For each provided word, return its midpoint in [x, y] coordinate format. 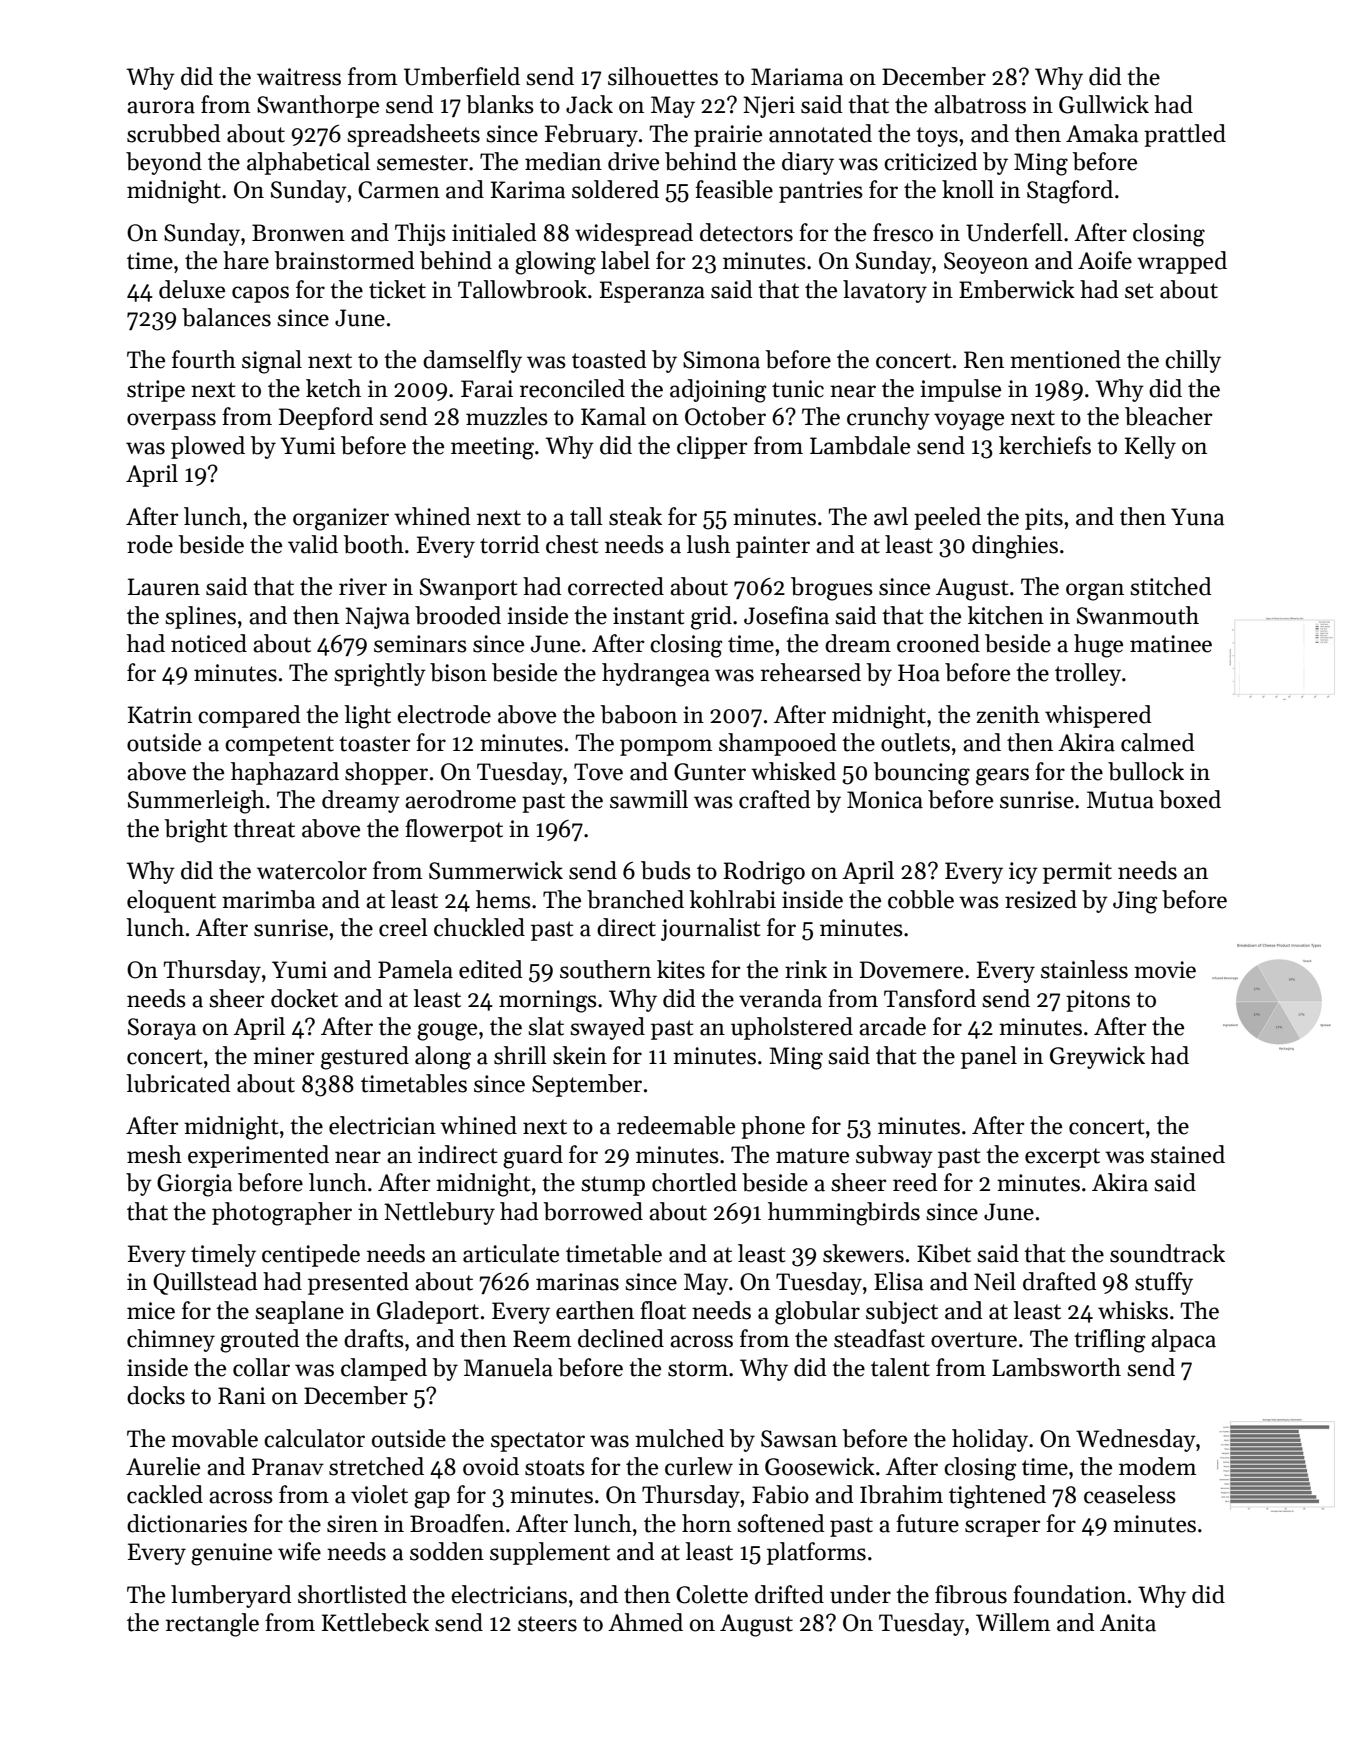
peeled [947, 518]
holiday [990, 1440]
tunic [798, 389]
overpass [171, 421]
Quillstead [205, 1283]
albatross [980, 104]
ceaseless [1130, 1494]
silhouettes [663, 76]
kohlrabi [733, 899]
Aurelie [163, 1466]
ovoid [491, 1466]
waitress [299, 77]
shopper [386, 773]
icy [1023, 873]
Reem [542, 1339]
